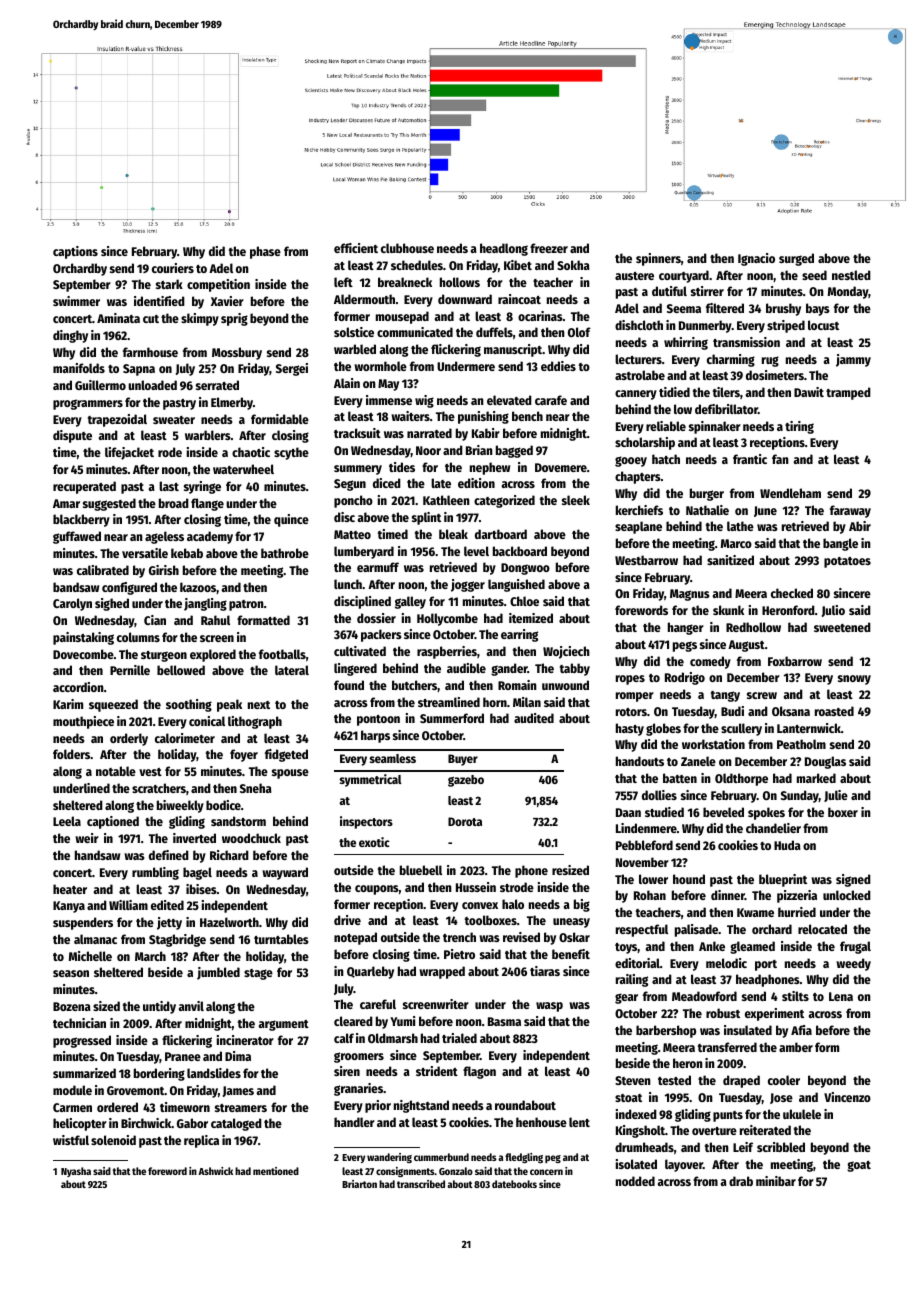 Image resolution: width=924 pixels, height=1308 pixels. I want to click on dartboard, so click(501, 534).
